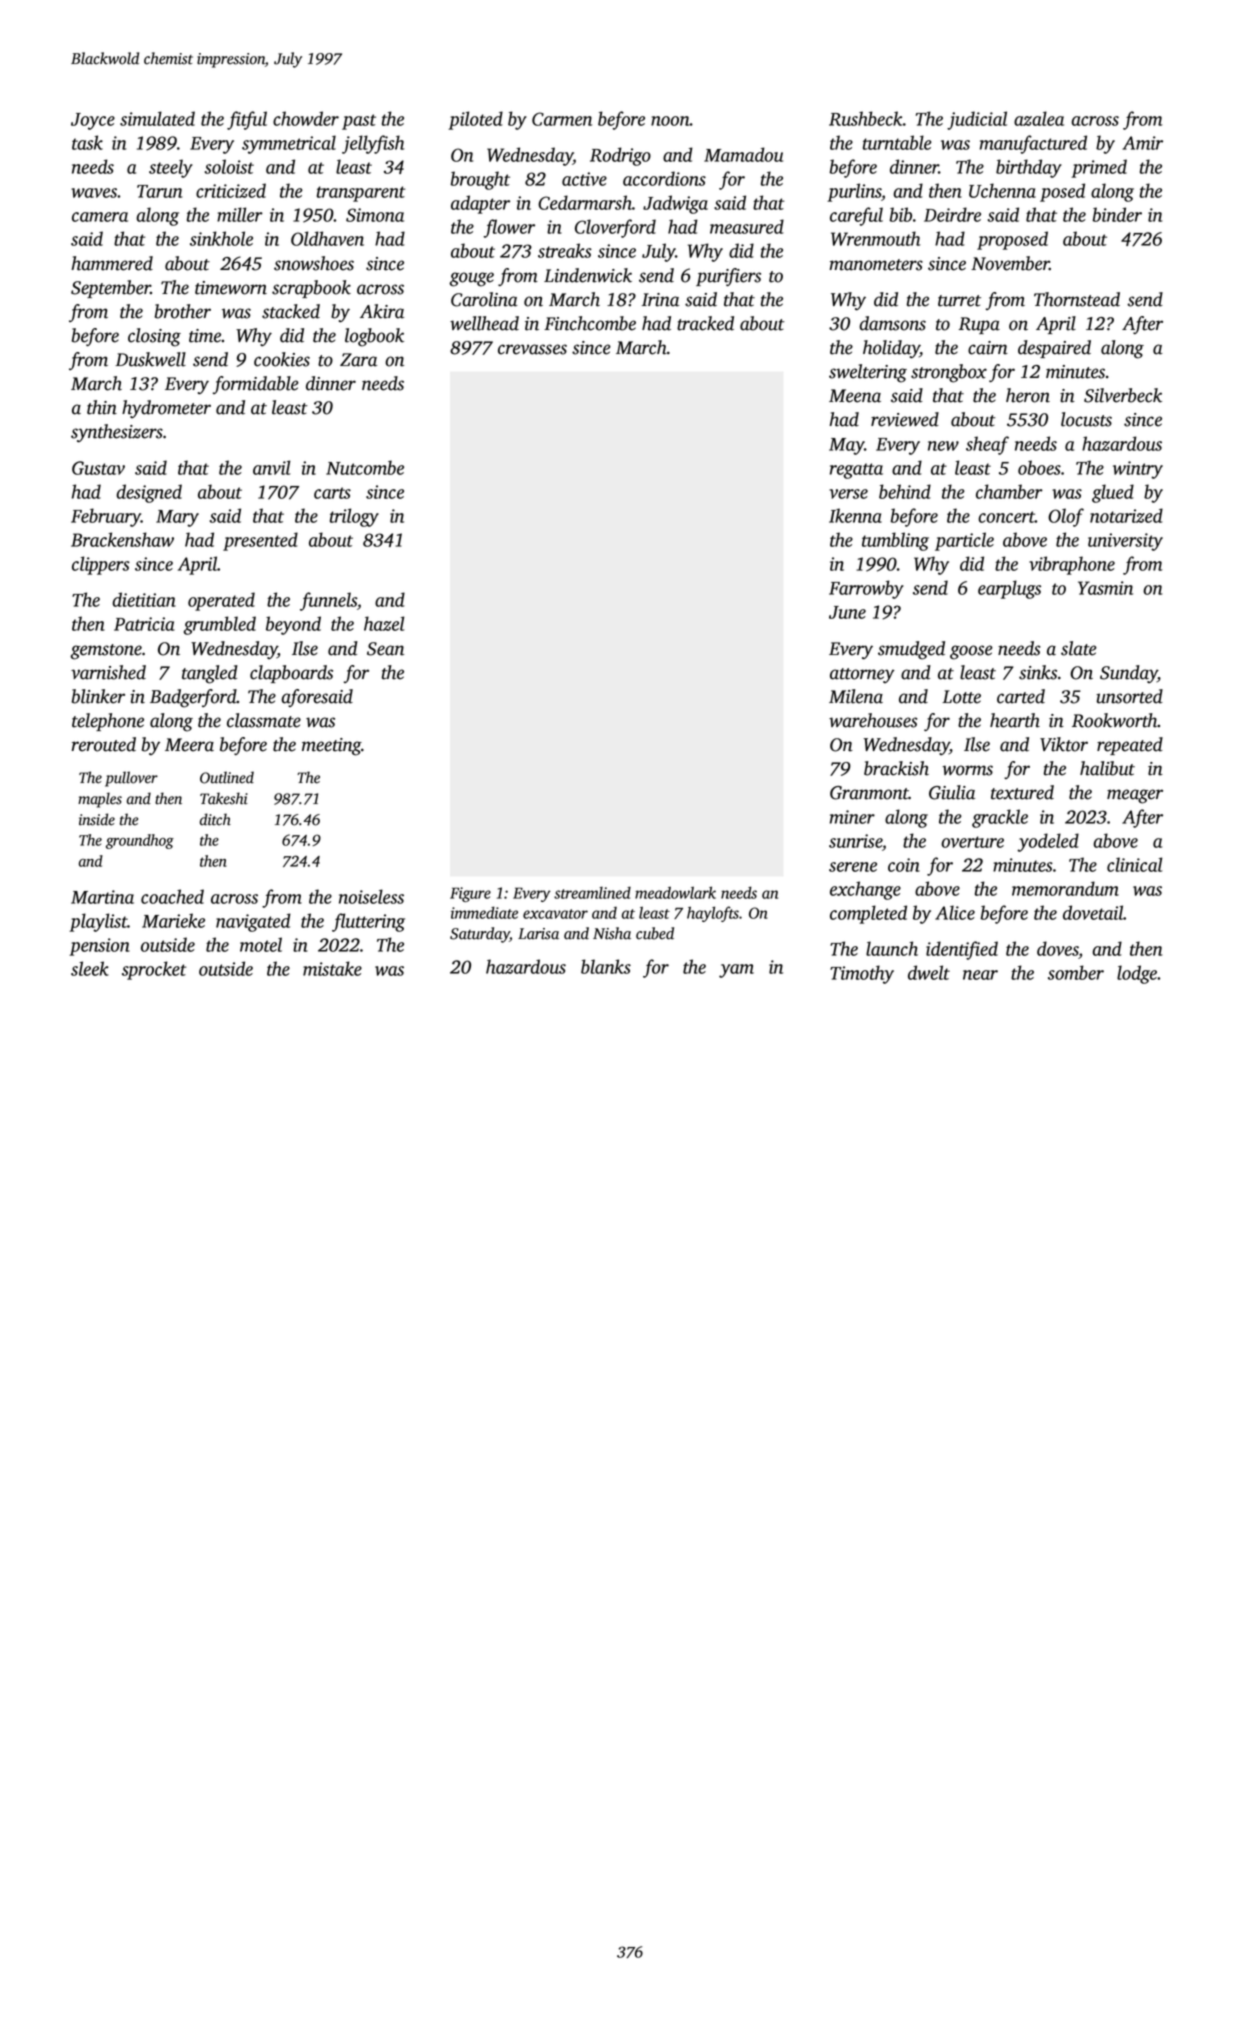  Describe the element at coordinates (371, 896) in the screenshot. I see `noiseless` at that location.
